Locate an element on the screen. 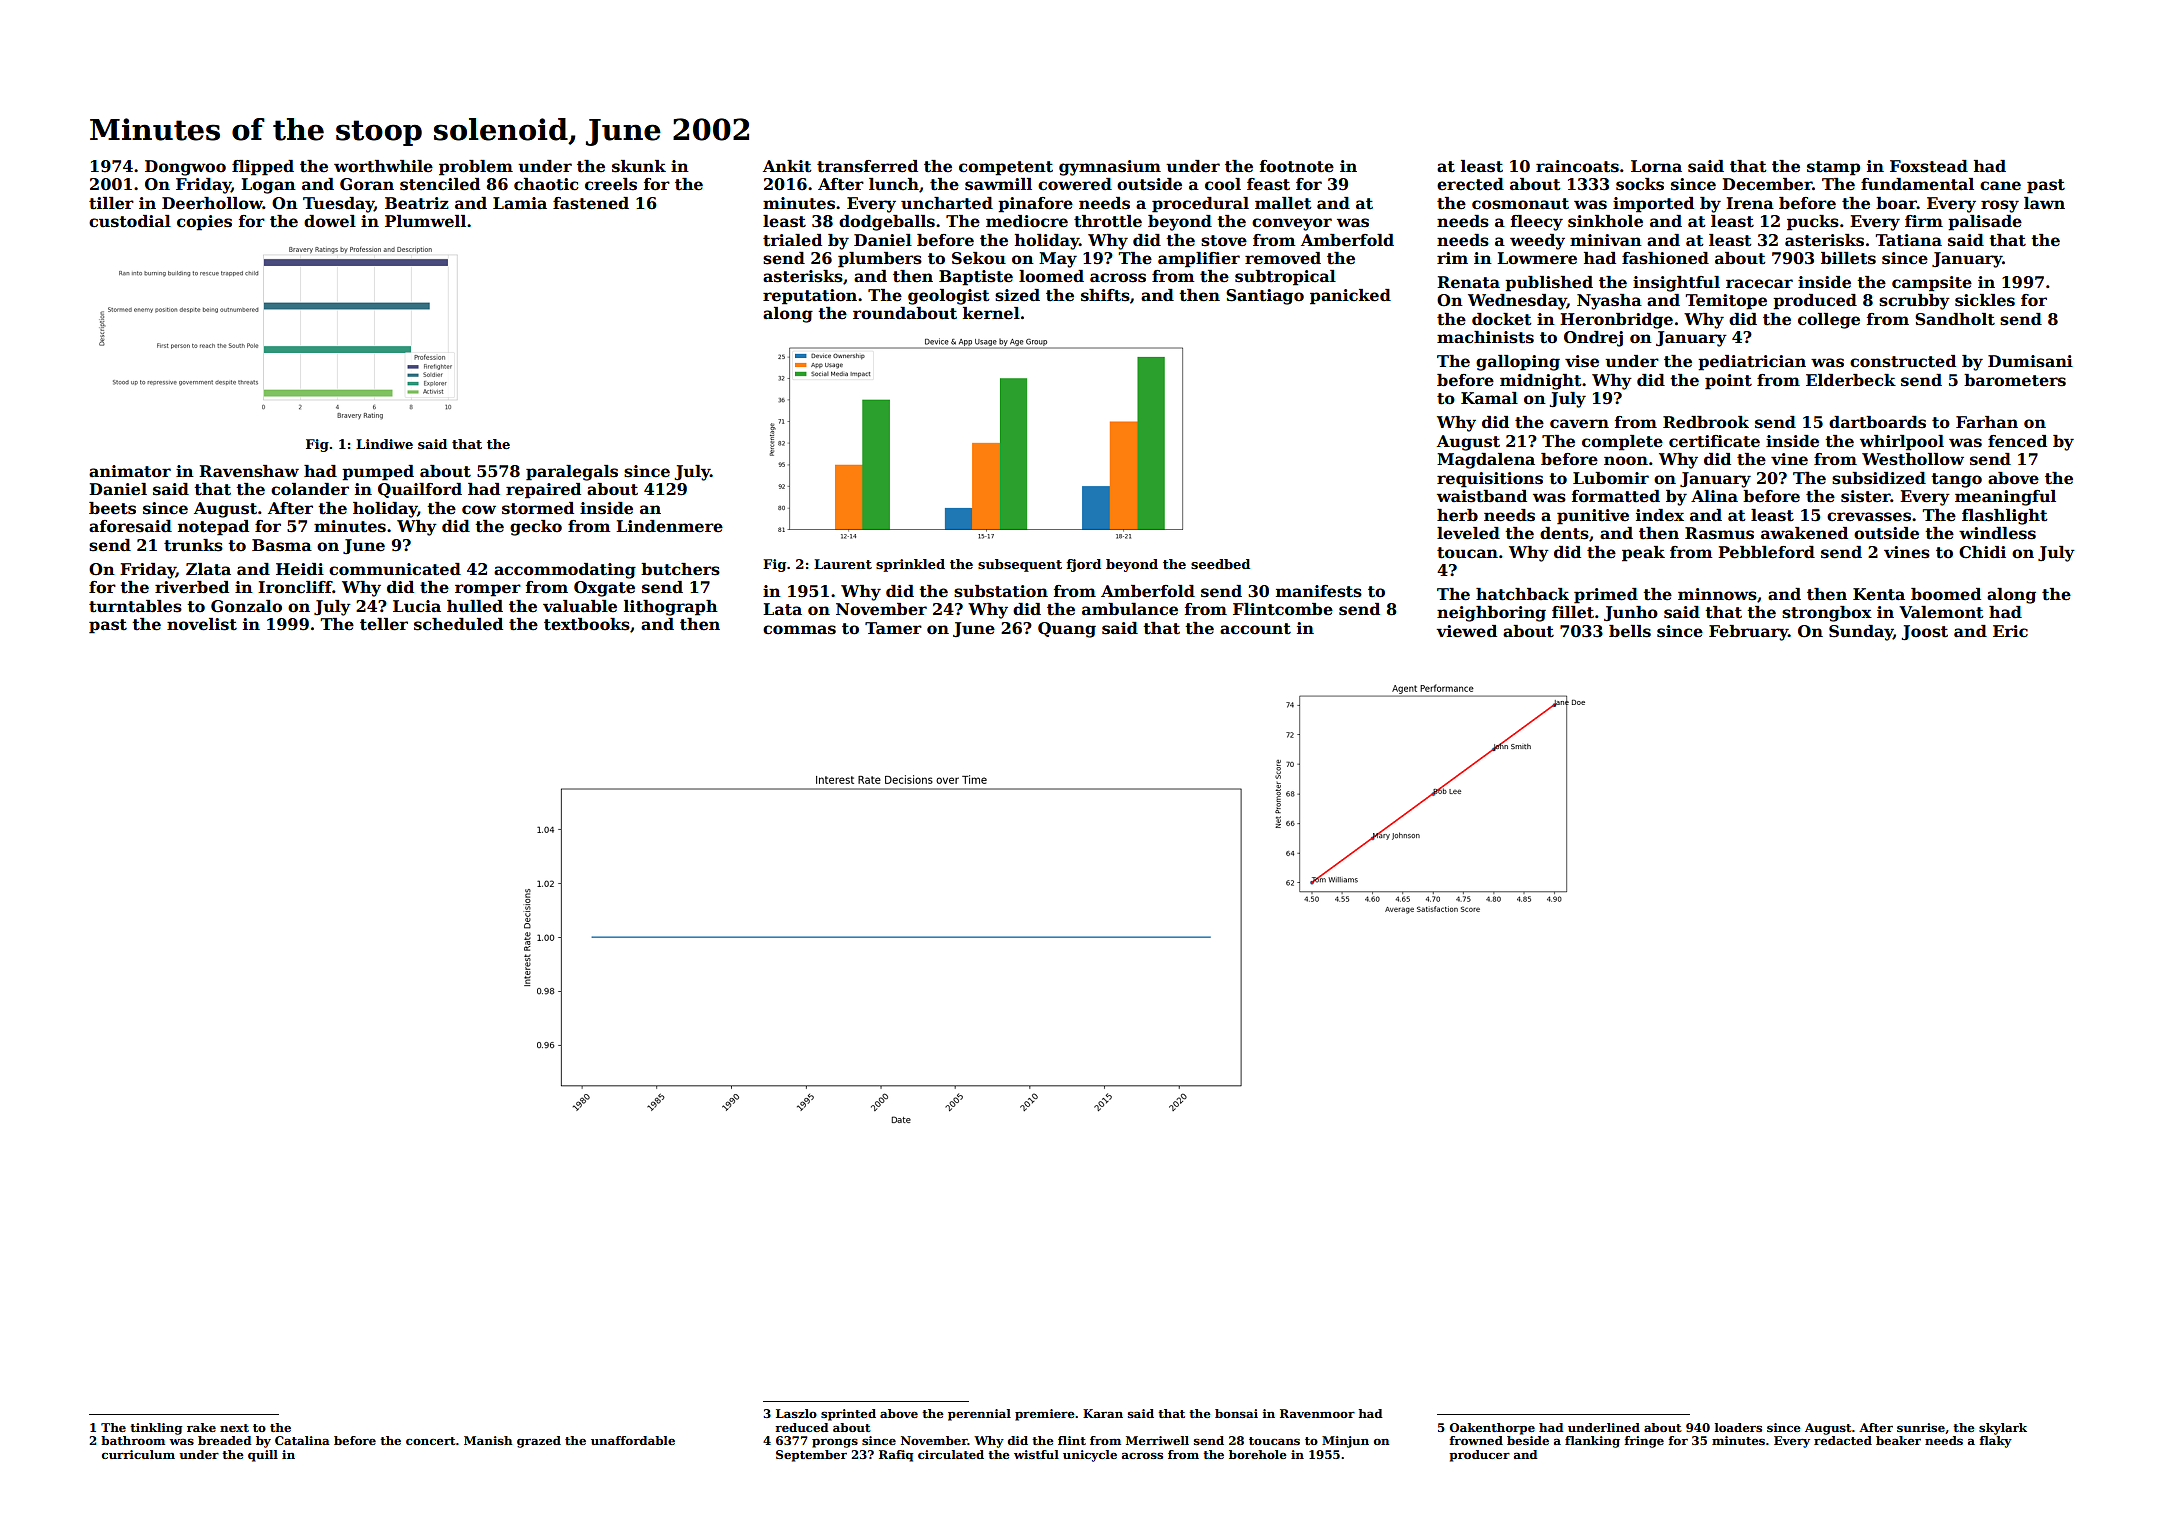 This screenshot has width=2164, height=1531. perennial is located at coordinates (979, 1415).
